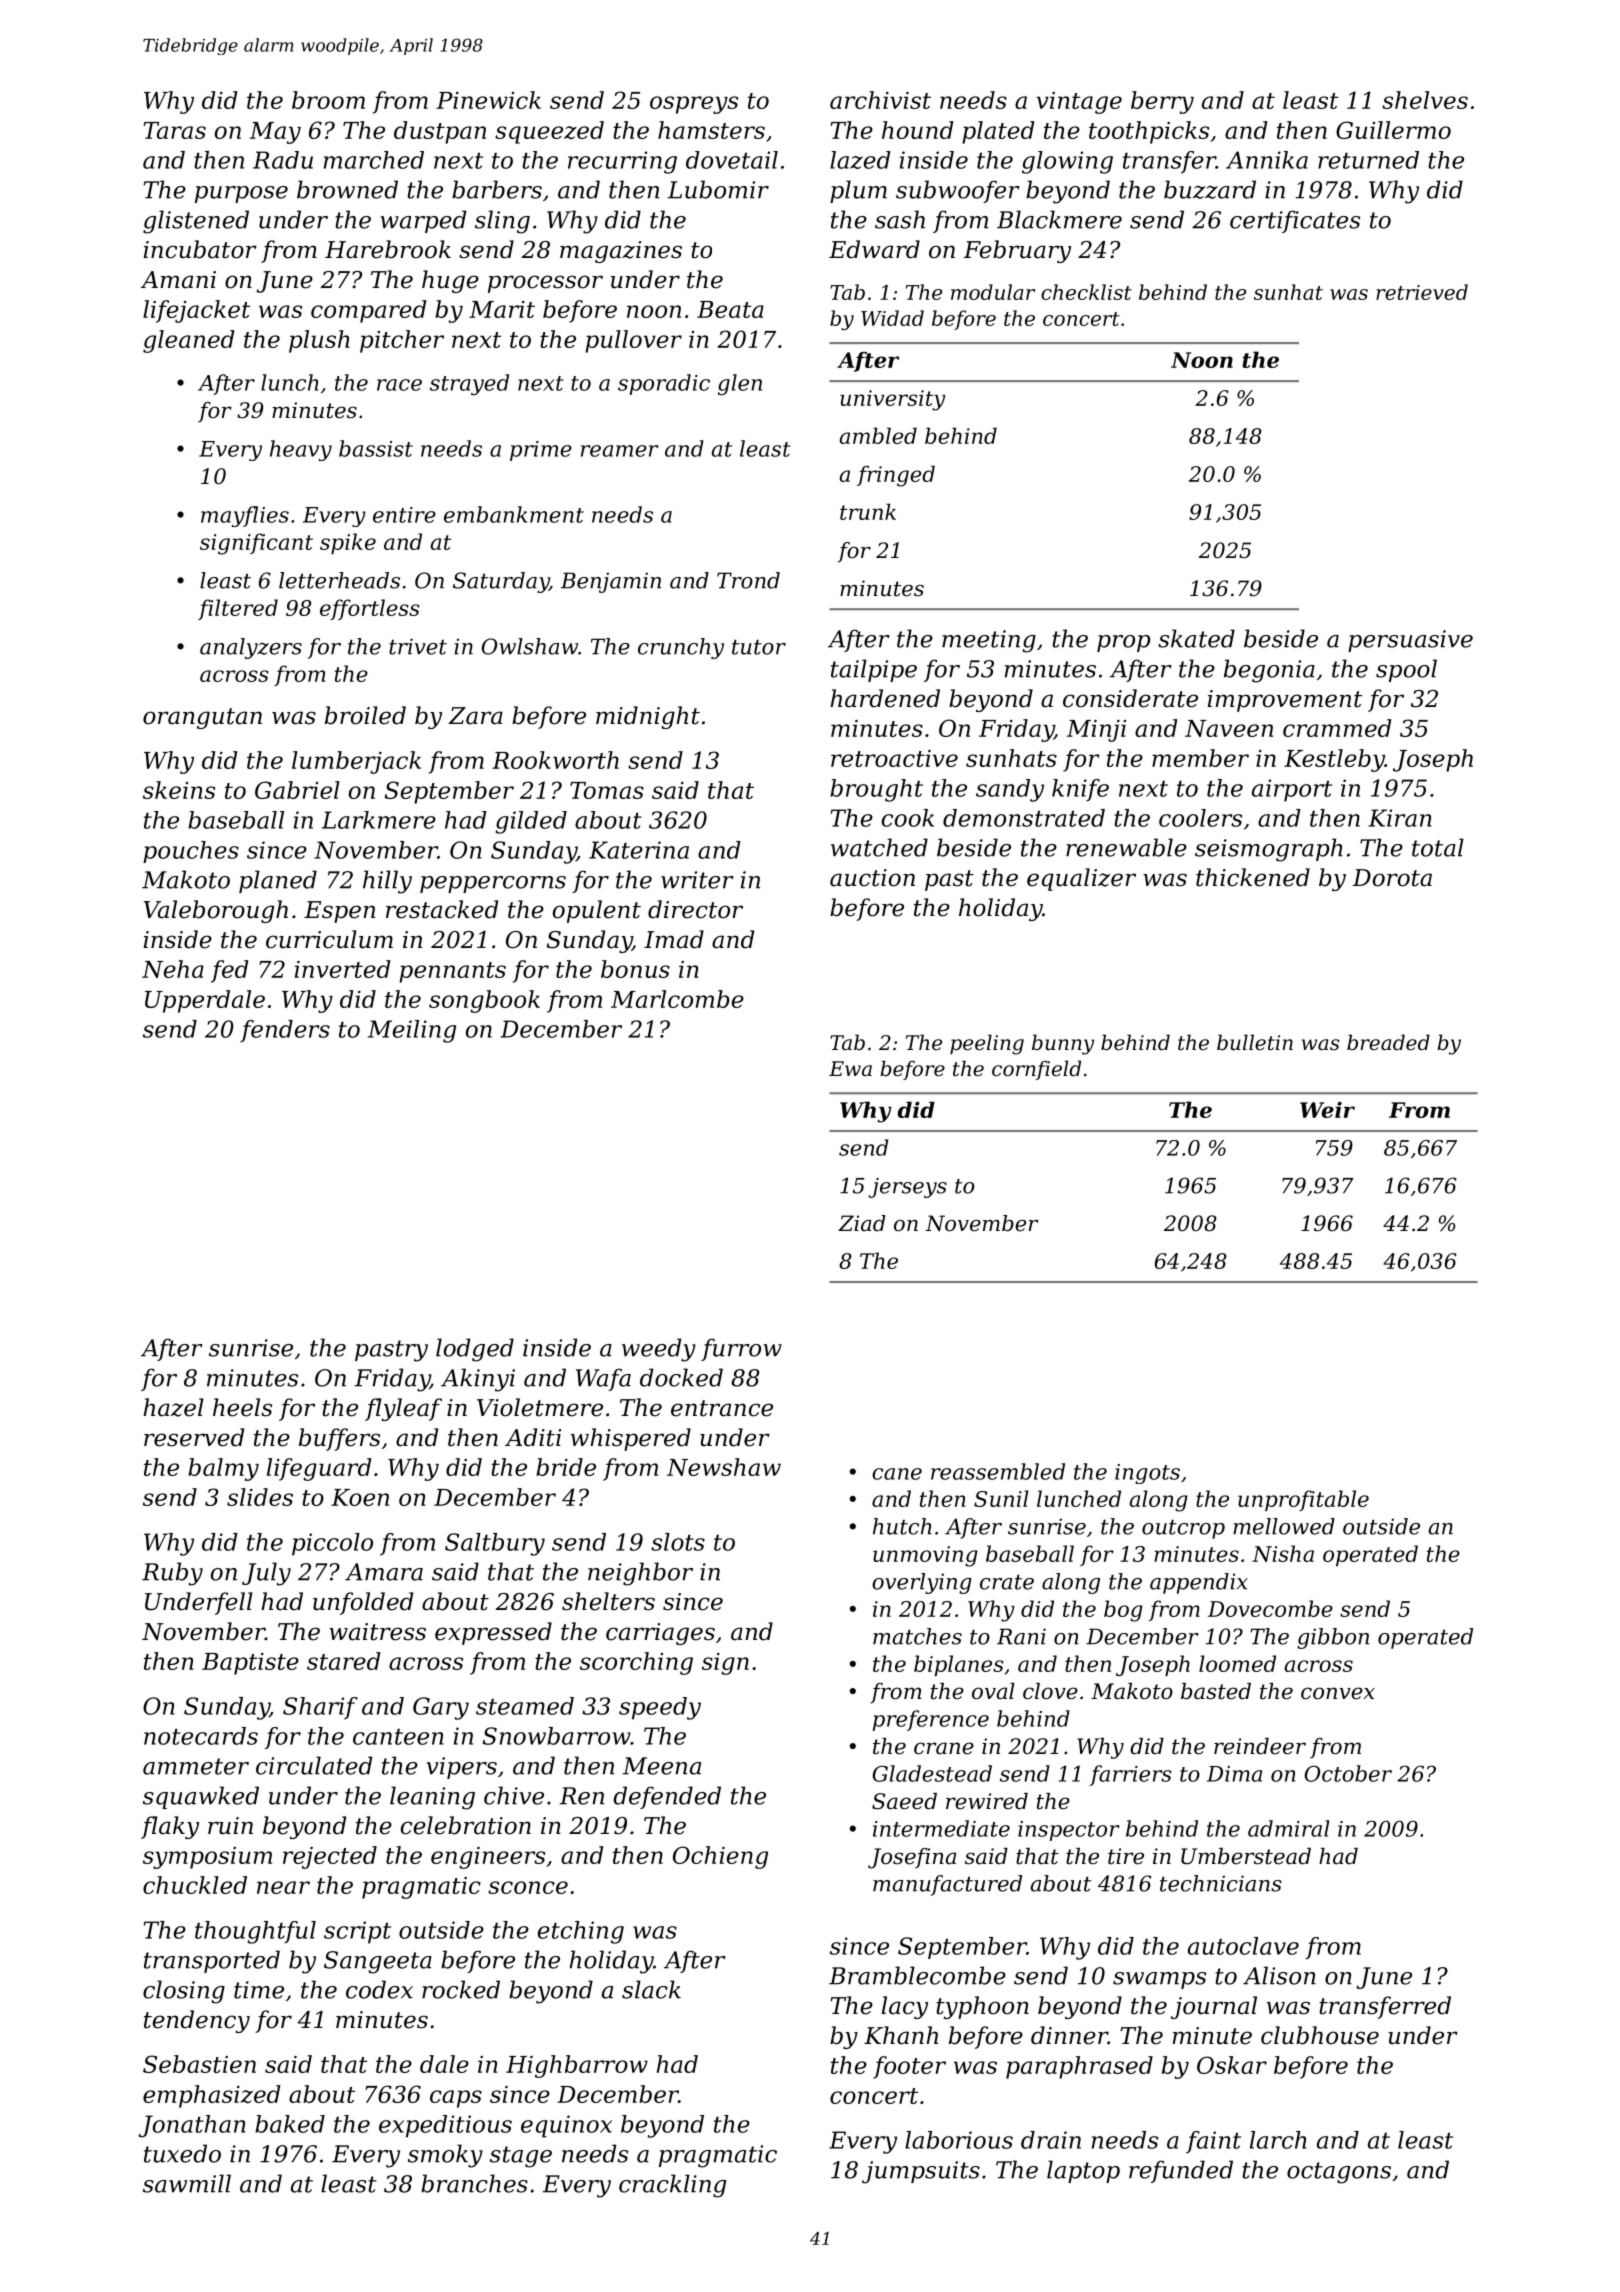  What do you see at coordinates (677, 999) in the screenshot?
I see `Marlcombe` at bounding box center [677, 999].
